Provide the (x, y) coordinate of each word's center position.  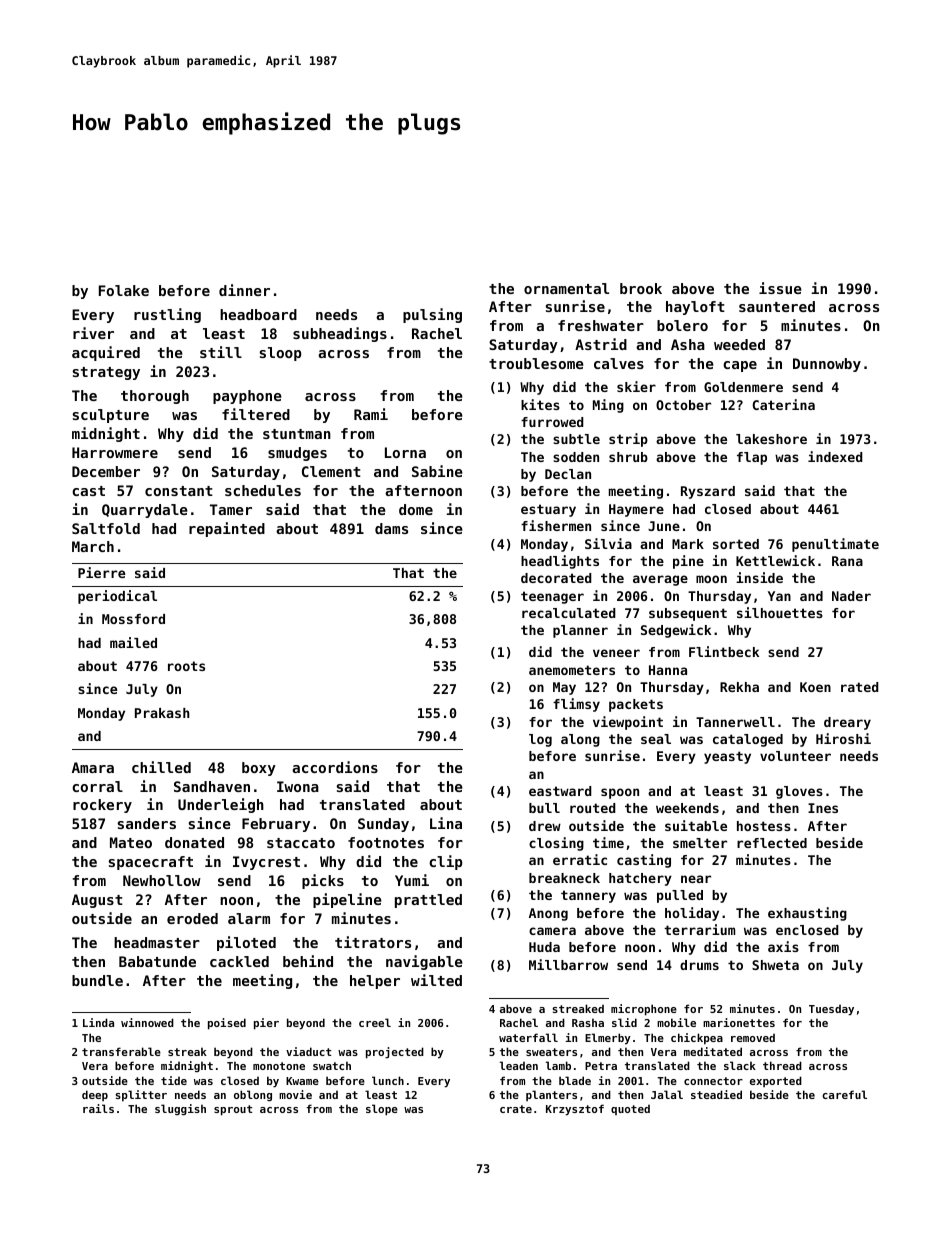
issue (780, 288)
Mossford (133, 619)
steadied (716, 1094)
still (221, 352)
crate (516, 1109)
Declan (568, 474)
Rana (847, 561)
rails (98, 1108)
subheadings (340, 334)
